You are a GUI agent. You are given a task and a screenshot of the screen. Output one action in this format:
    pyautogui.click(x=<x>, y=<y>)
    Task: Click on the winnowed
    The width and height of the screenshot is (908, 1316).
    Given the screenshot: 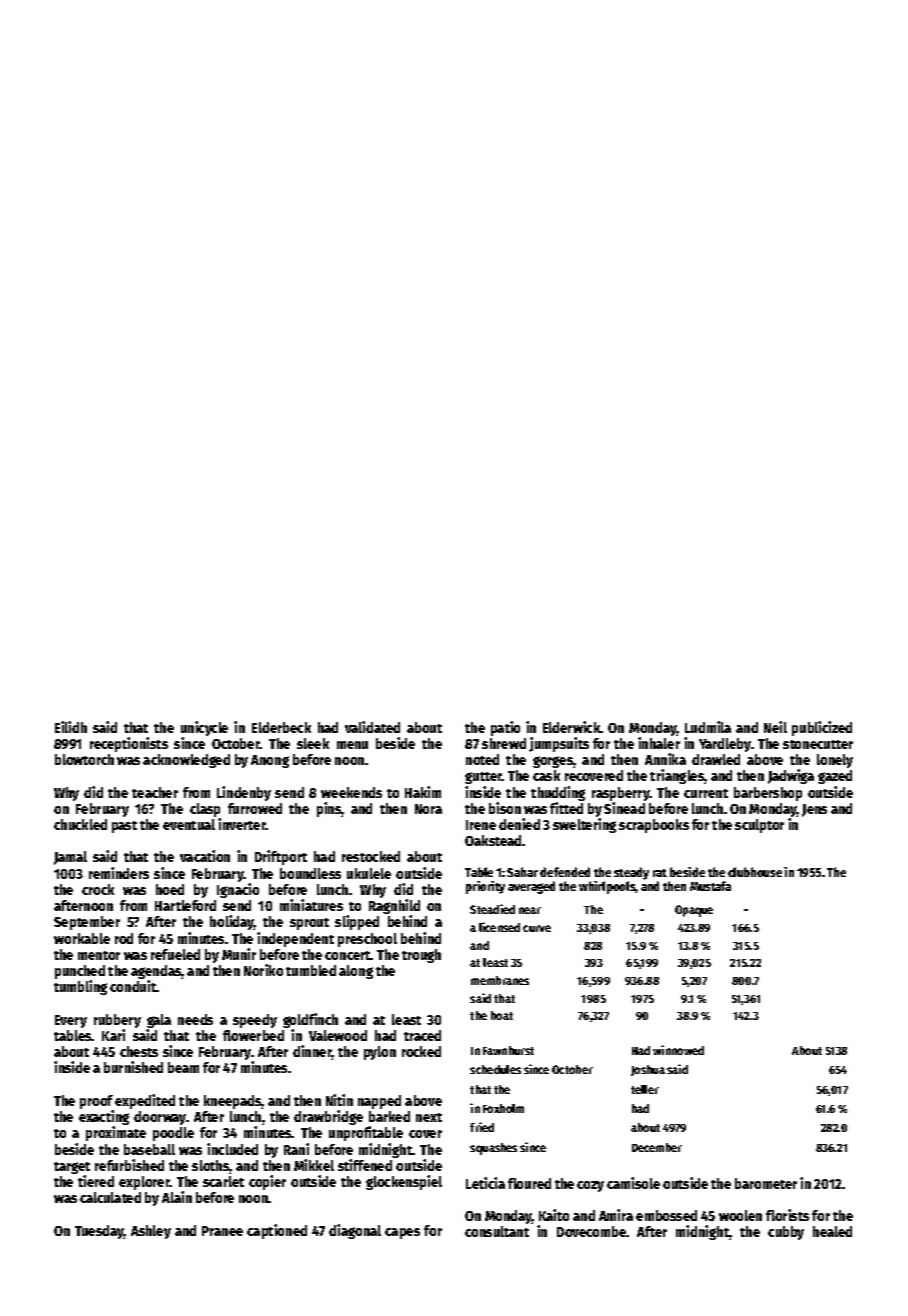 What is the action you would take?
    pyautogui.click(x=678, y=1050)
